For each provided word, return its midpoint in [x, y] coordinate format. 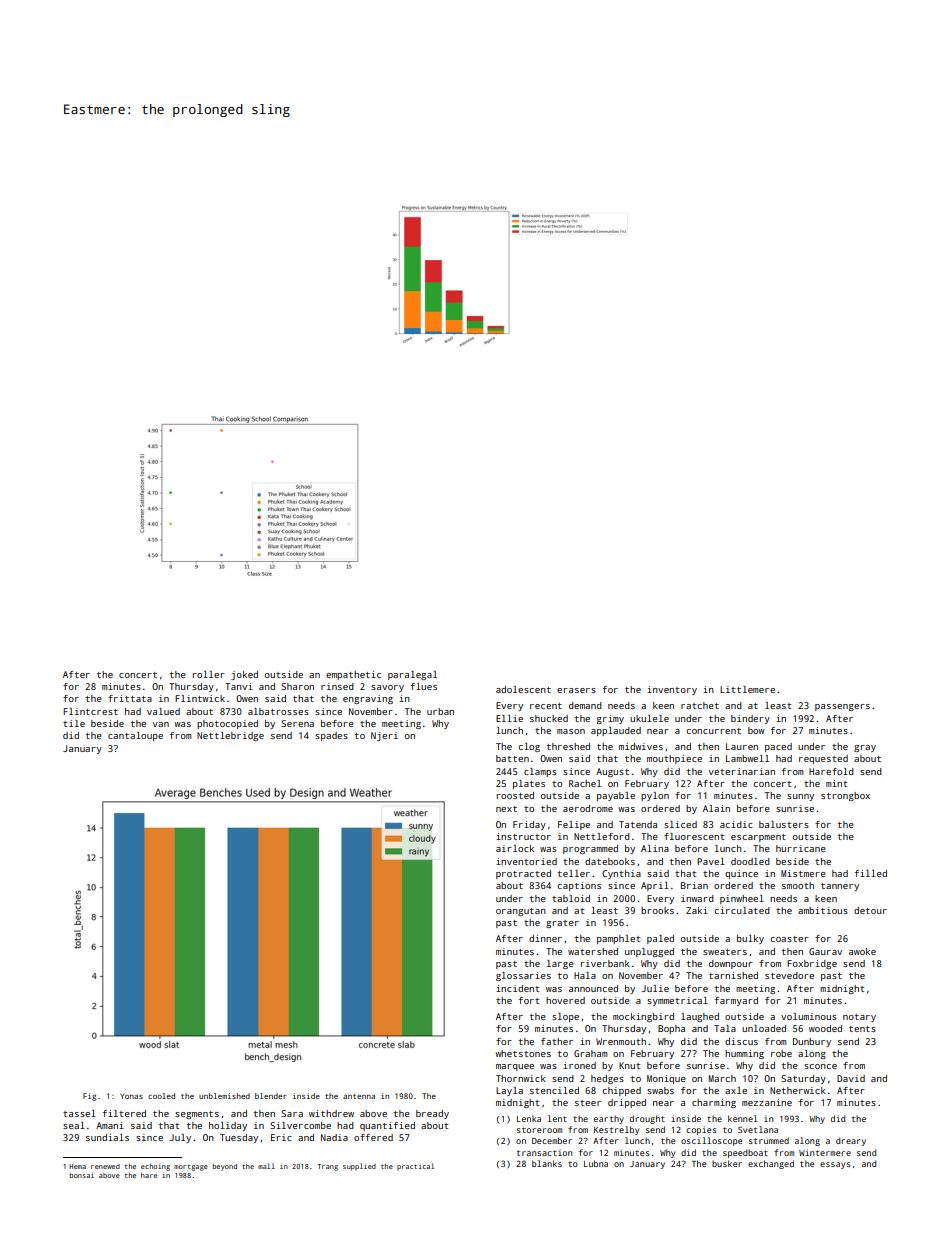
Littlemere [747, 689]
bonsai [82, 1175]
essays [835, 1165]
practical [415, 1167]
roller [209, 674]
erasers [576, 690]
